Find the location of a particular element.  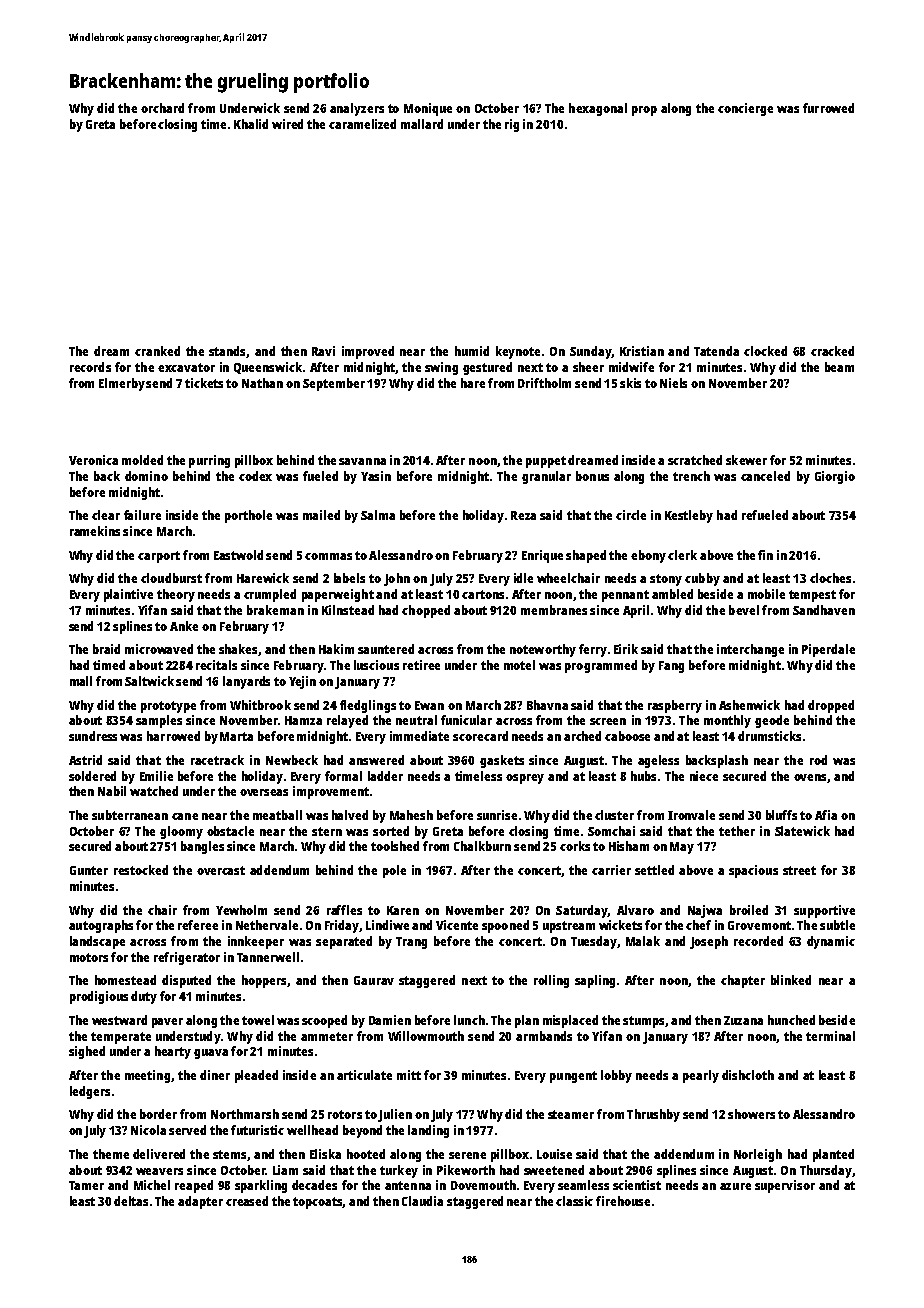

Monique is located at coordinates (428, 109).
